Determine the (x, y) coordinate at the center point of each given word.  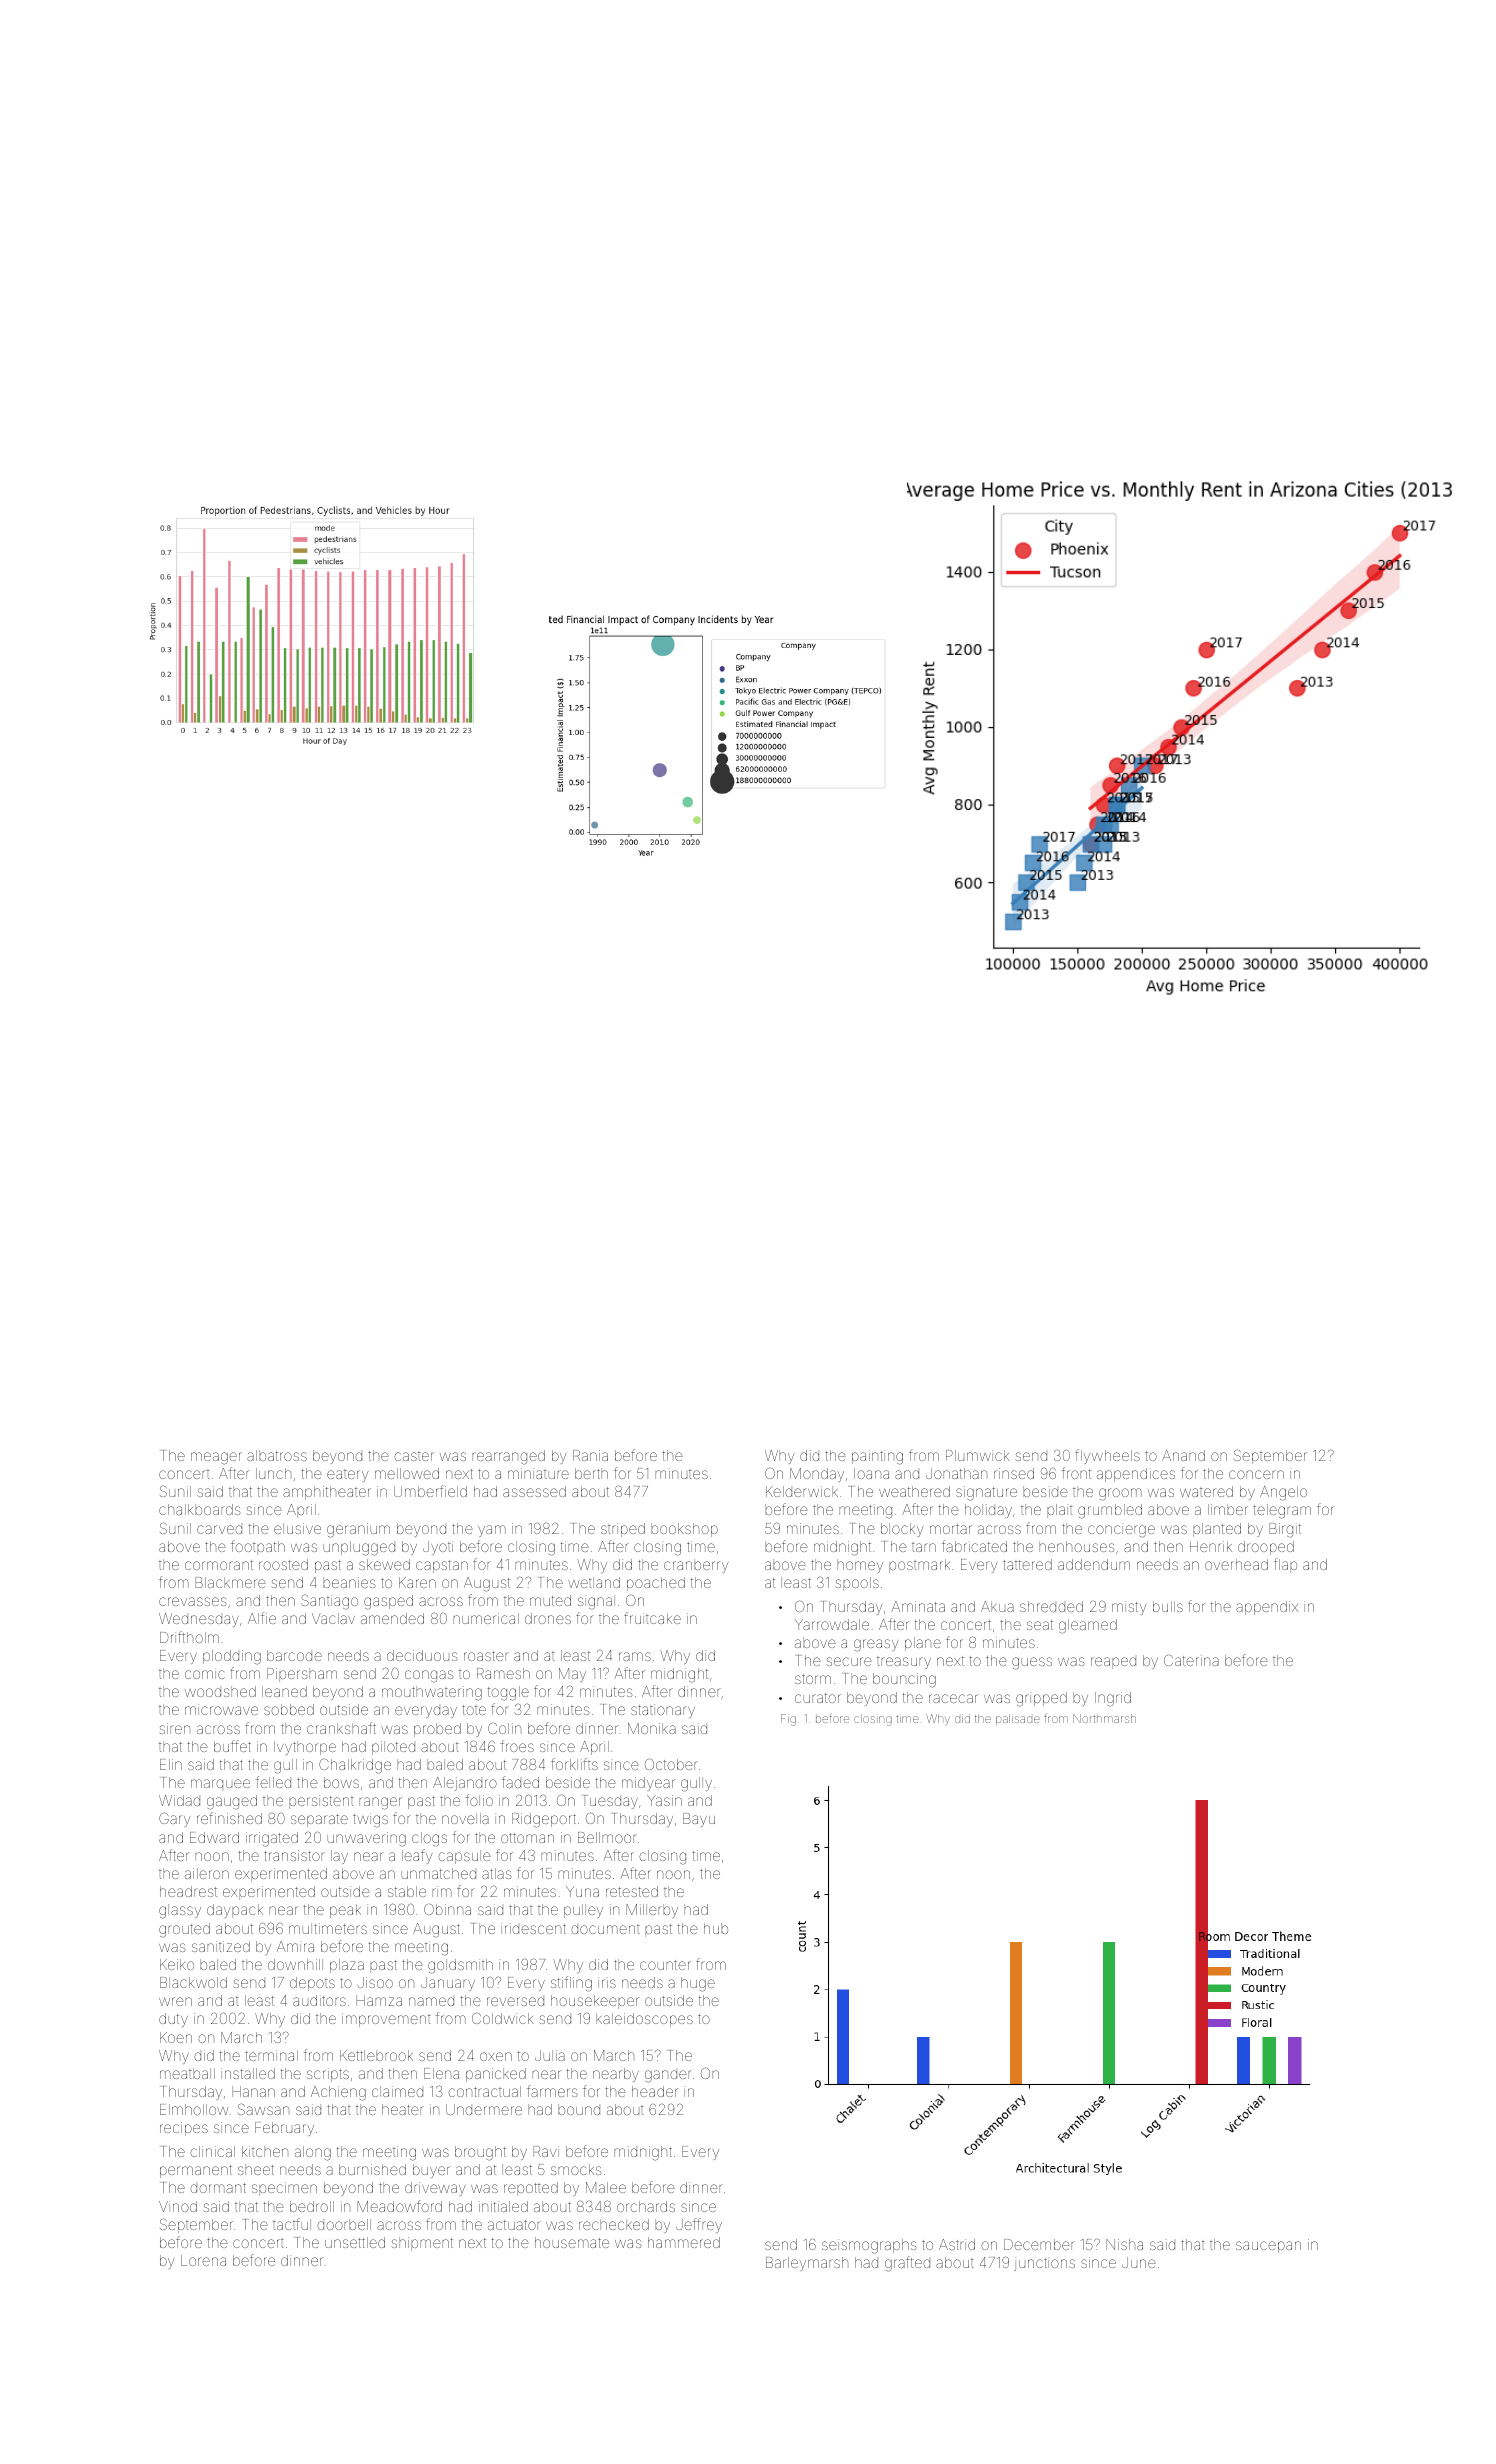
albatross (277, 1455)
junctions (1044, 2264)
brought (480, 2153)
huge (698, 1984)
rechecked (614, 2224)
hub (716, 1928)
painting (877, 1457)
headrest (188, 1891)
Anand (1183, 1455)
